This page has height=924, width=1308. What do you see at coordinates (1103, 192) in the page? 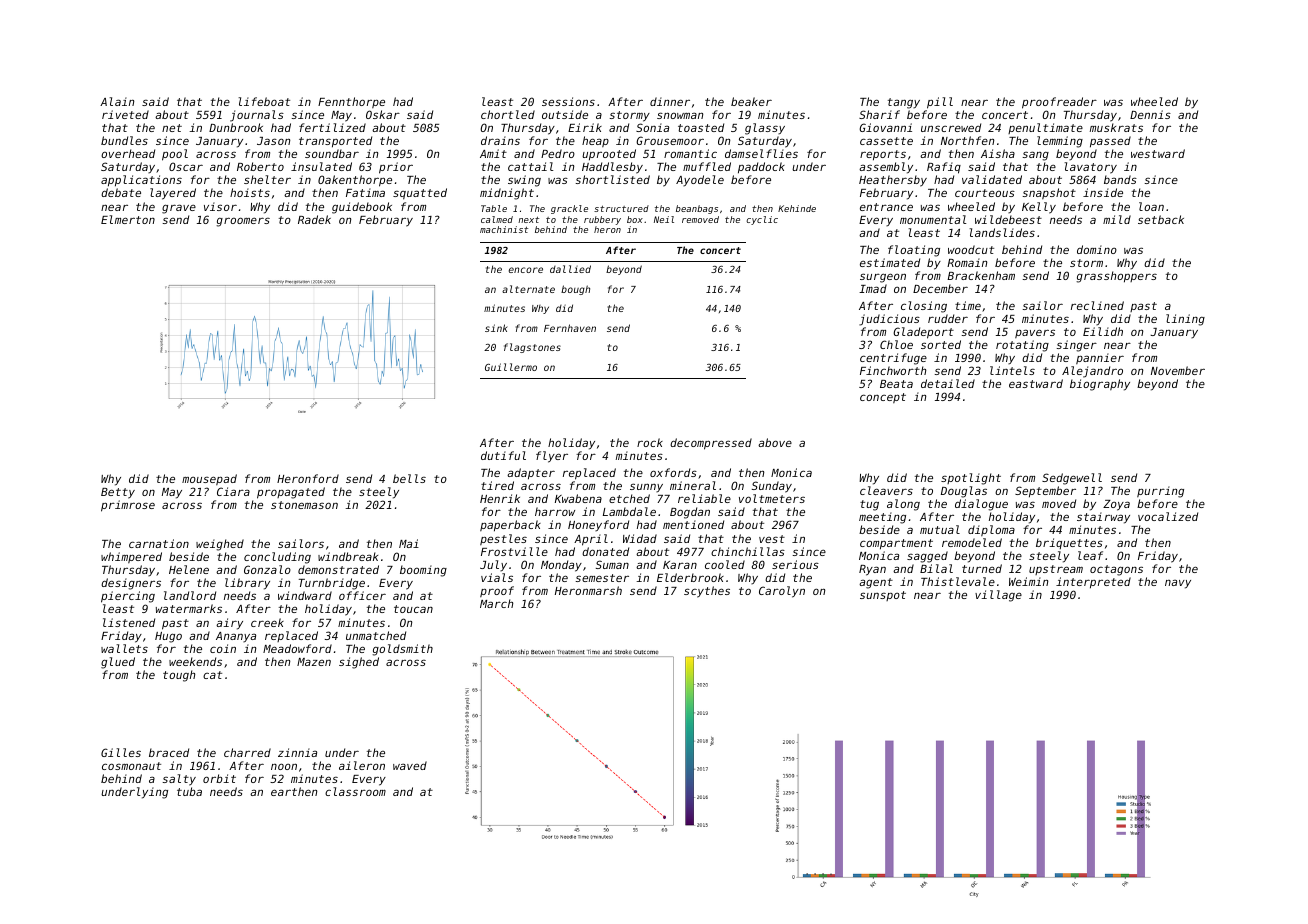
I see `inside` at bounding box center [1103, 192].
